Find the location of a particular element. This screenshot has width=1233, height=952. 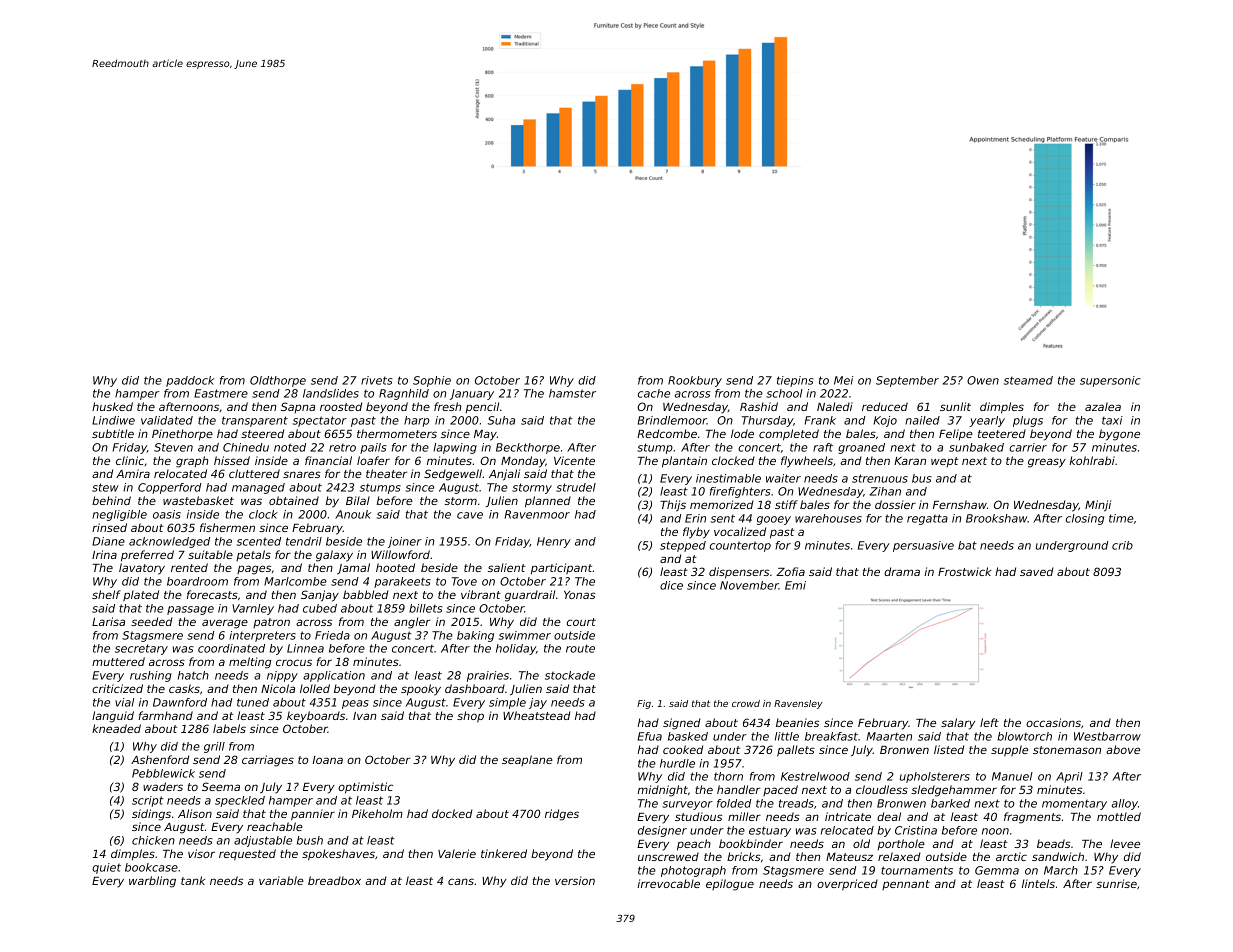

bush is located at coordinates (310, 840).
